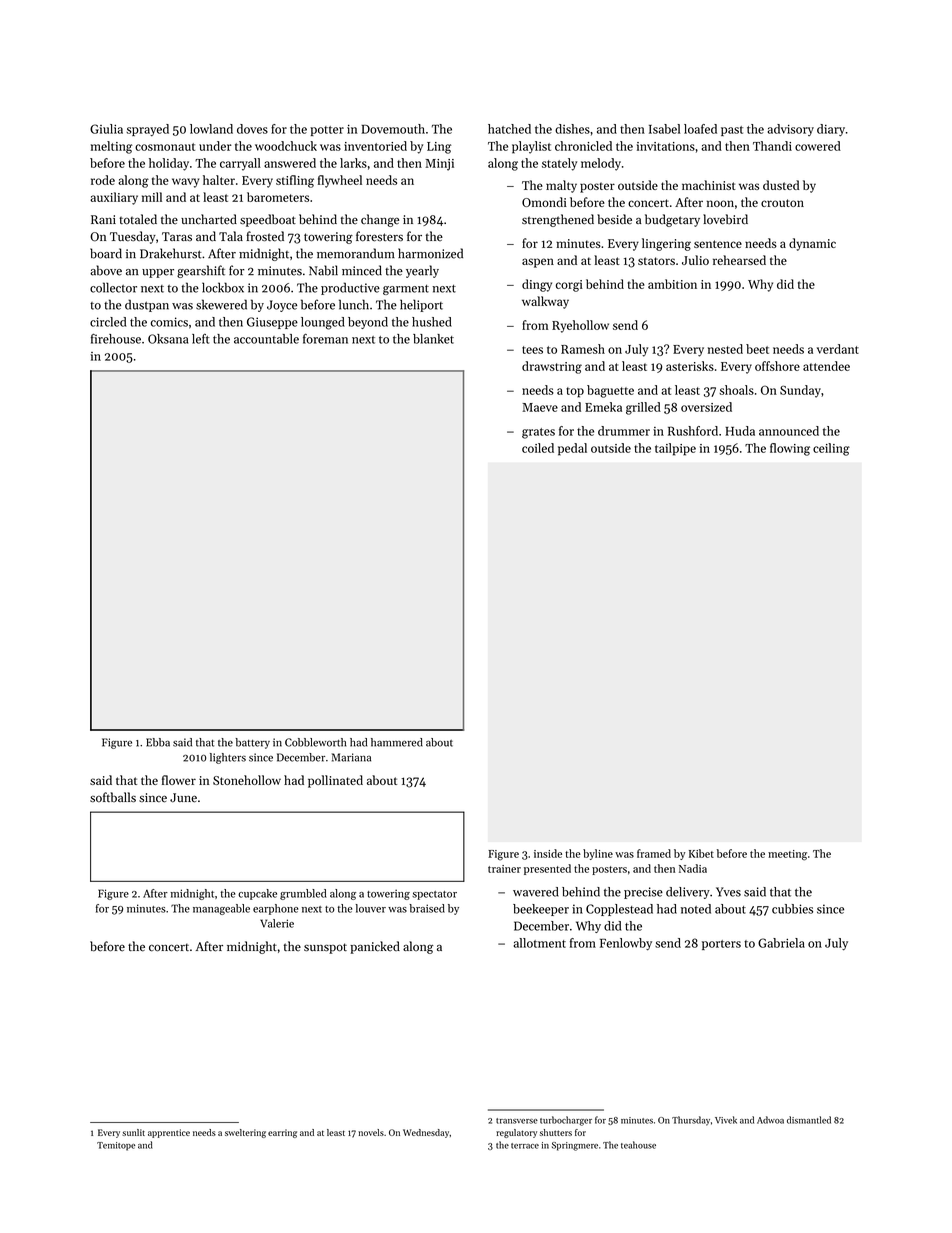  What do you see at coordinates (675, 449) in the screenshot?
I see `tailpipe` at bounding box center [675, 449].
